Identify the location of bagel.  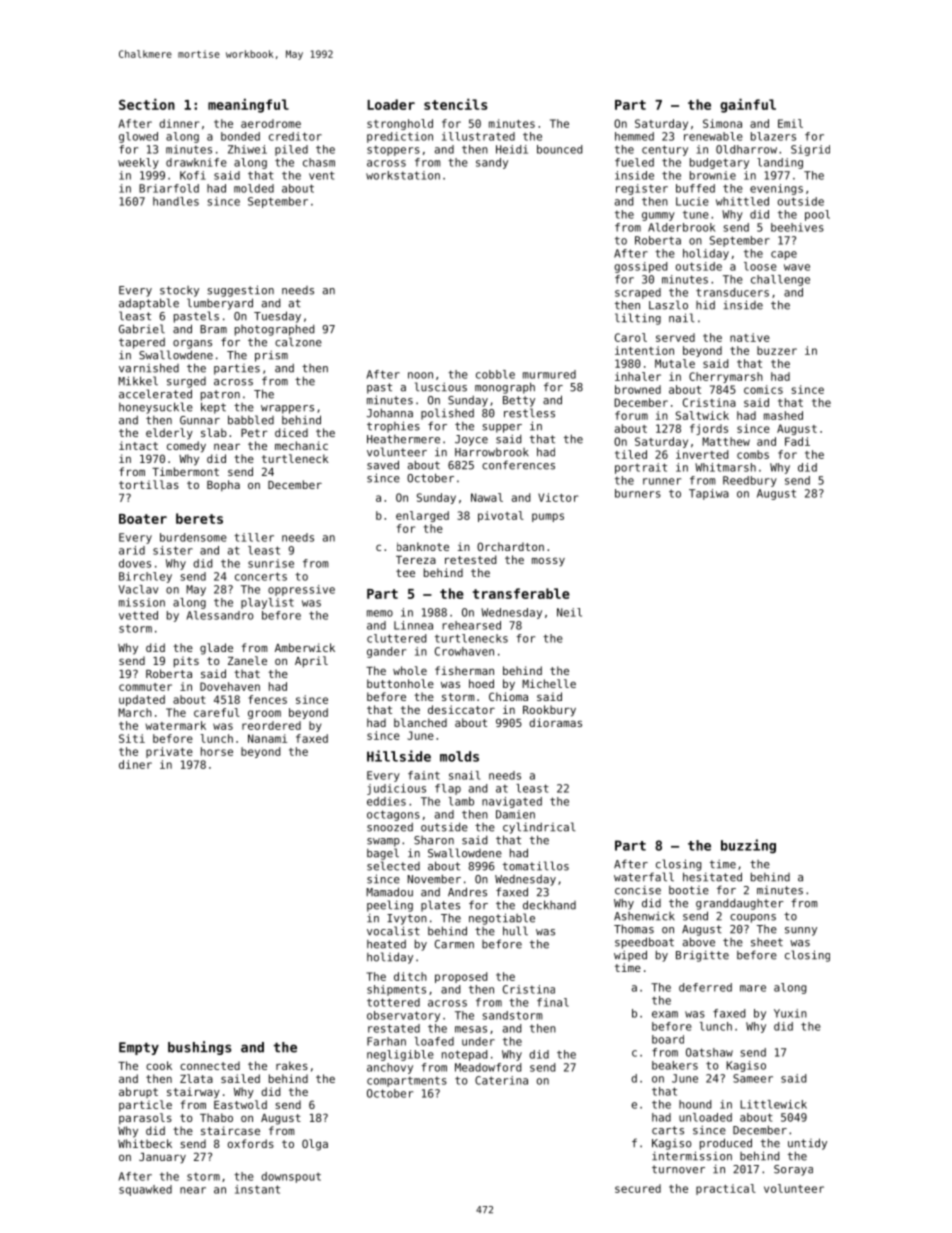
(383, 854).
